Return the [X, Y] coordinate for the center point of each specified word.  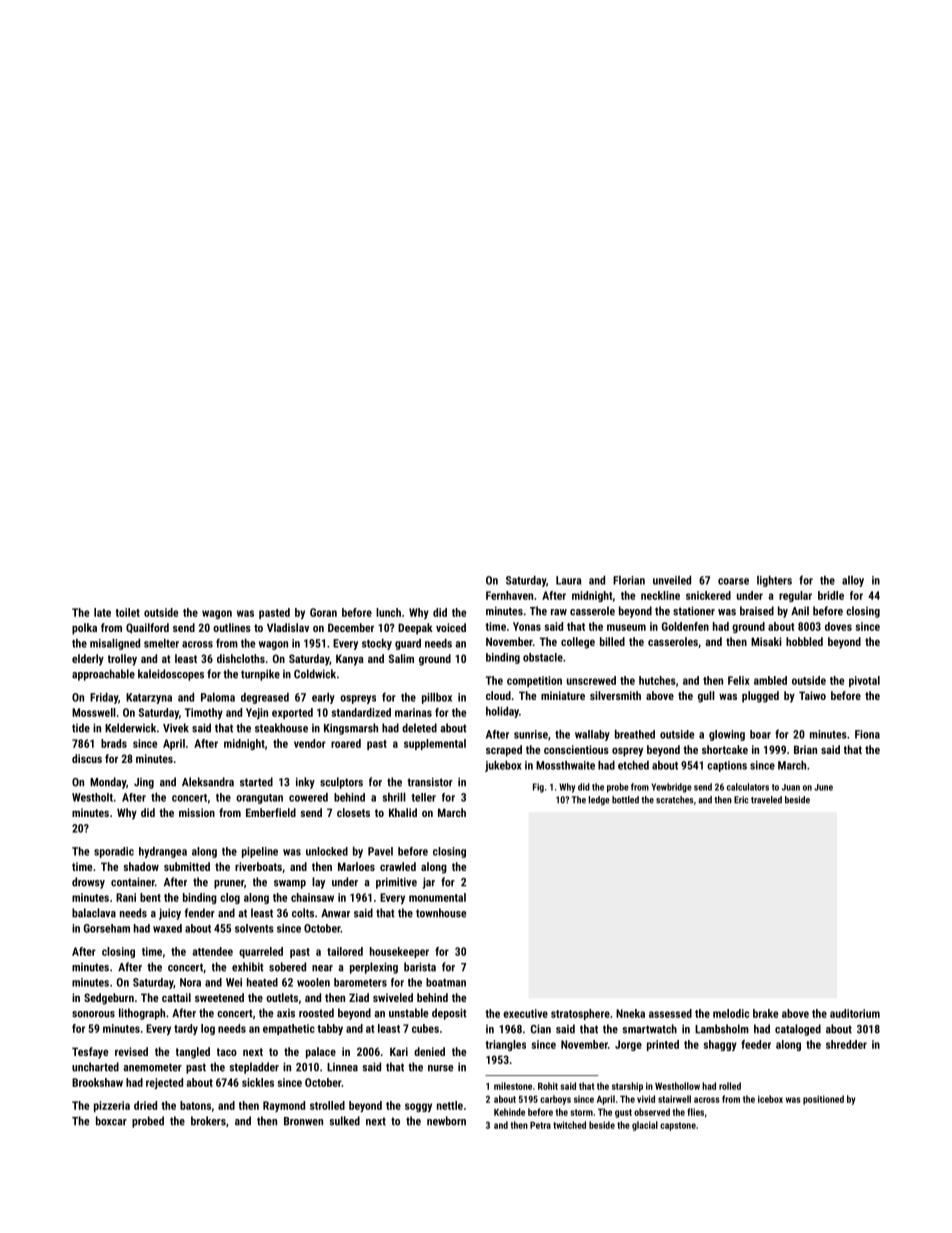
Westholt [92, 797]
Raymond [284, 1106]
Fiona [867, 734]
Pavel [380, 851]
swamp [290, 884]
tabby [330, 1029]
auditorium [855, 1013]
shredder [846, 1044]
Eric [741, 800]
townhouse [441, 913]
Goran [323, 612]
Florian [629, 580]
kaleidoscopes [171, 675]
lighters [774, 581]
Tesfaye [90, 1053]
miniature [563, 695]
